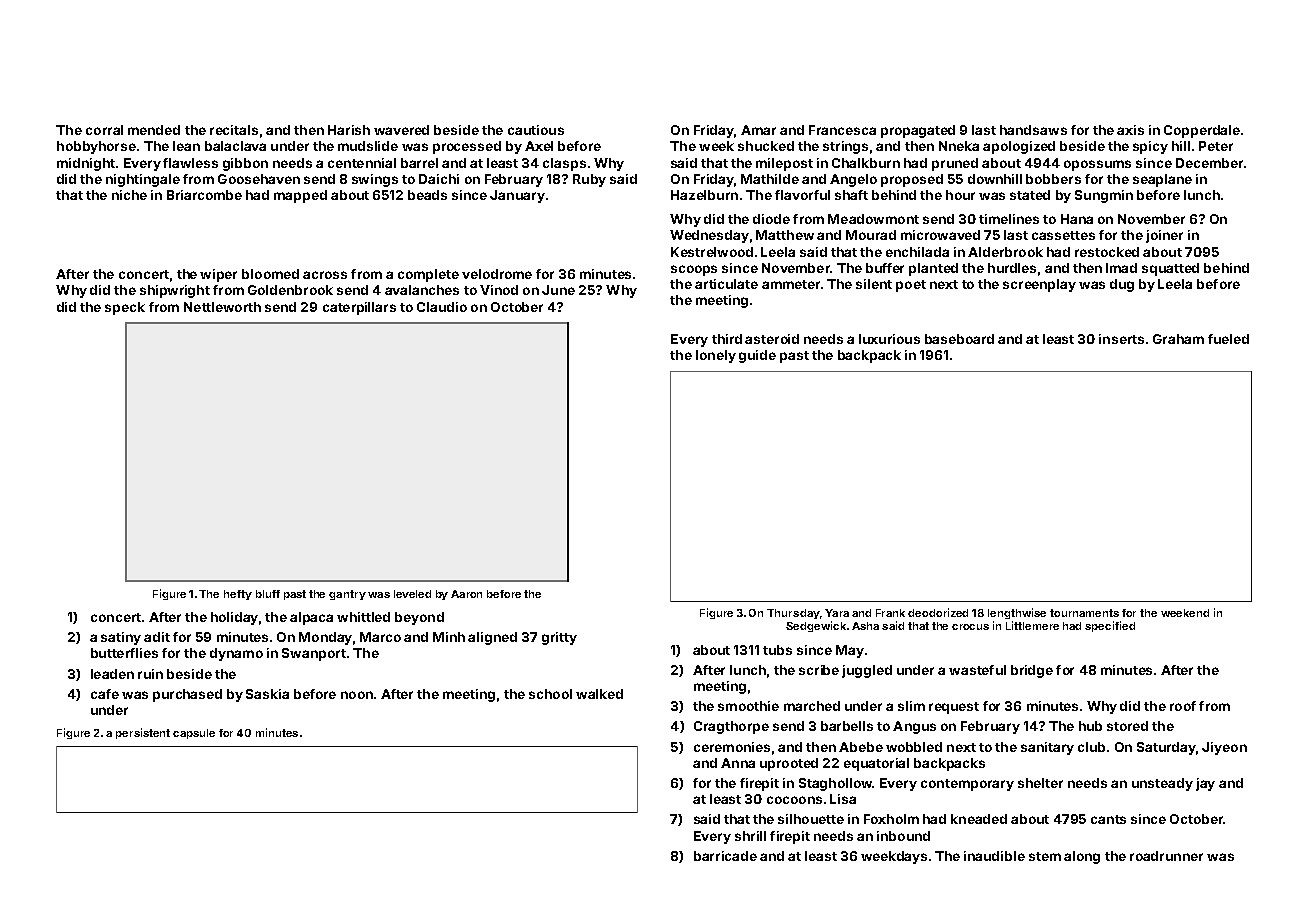  I want to click on Thursday, so click(793, 614).
